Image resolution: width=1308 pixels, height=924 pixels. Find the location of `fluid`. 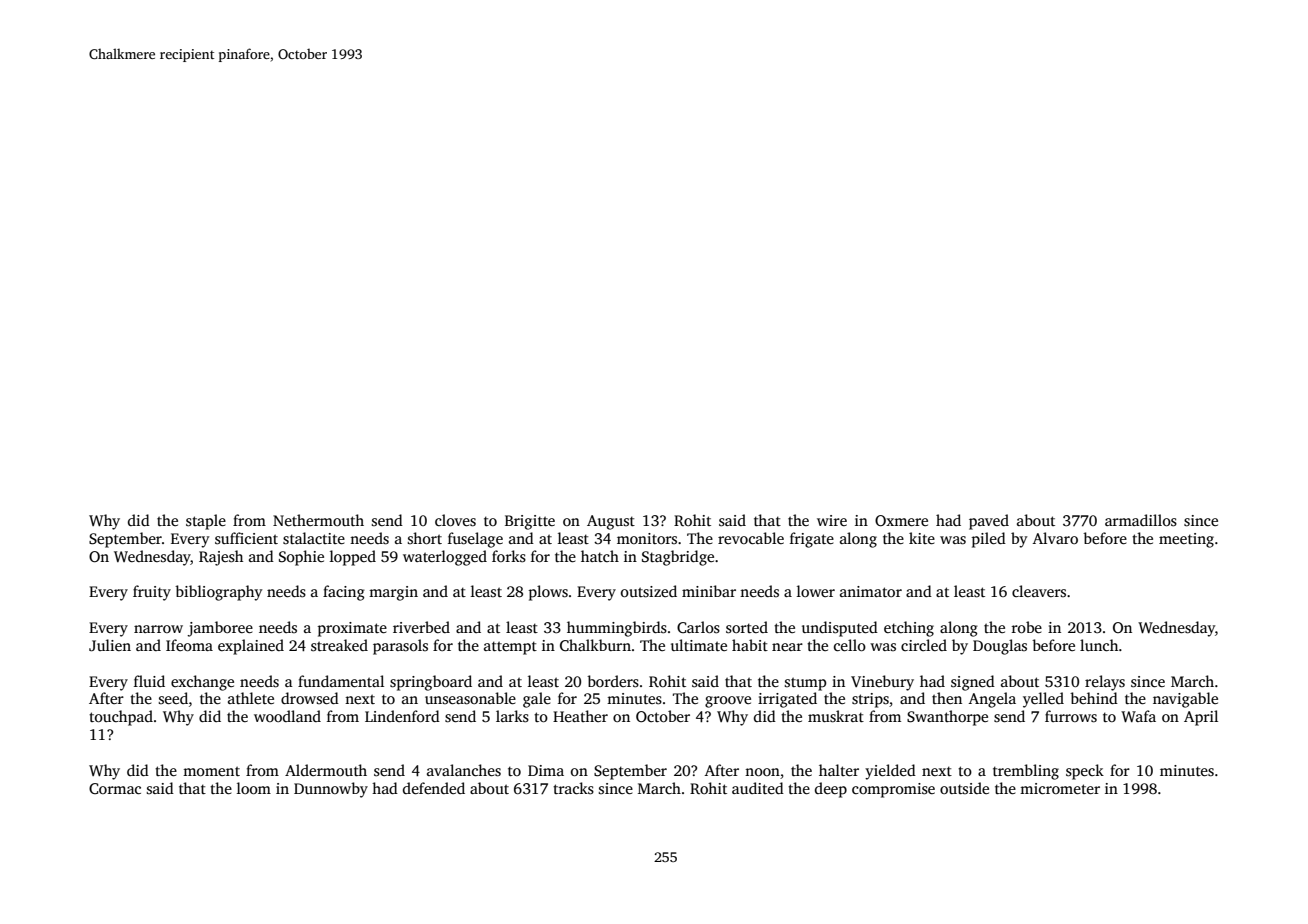

fluid is located at coordinates (149, 681).
